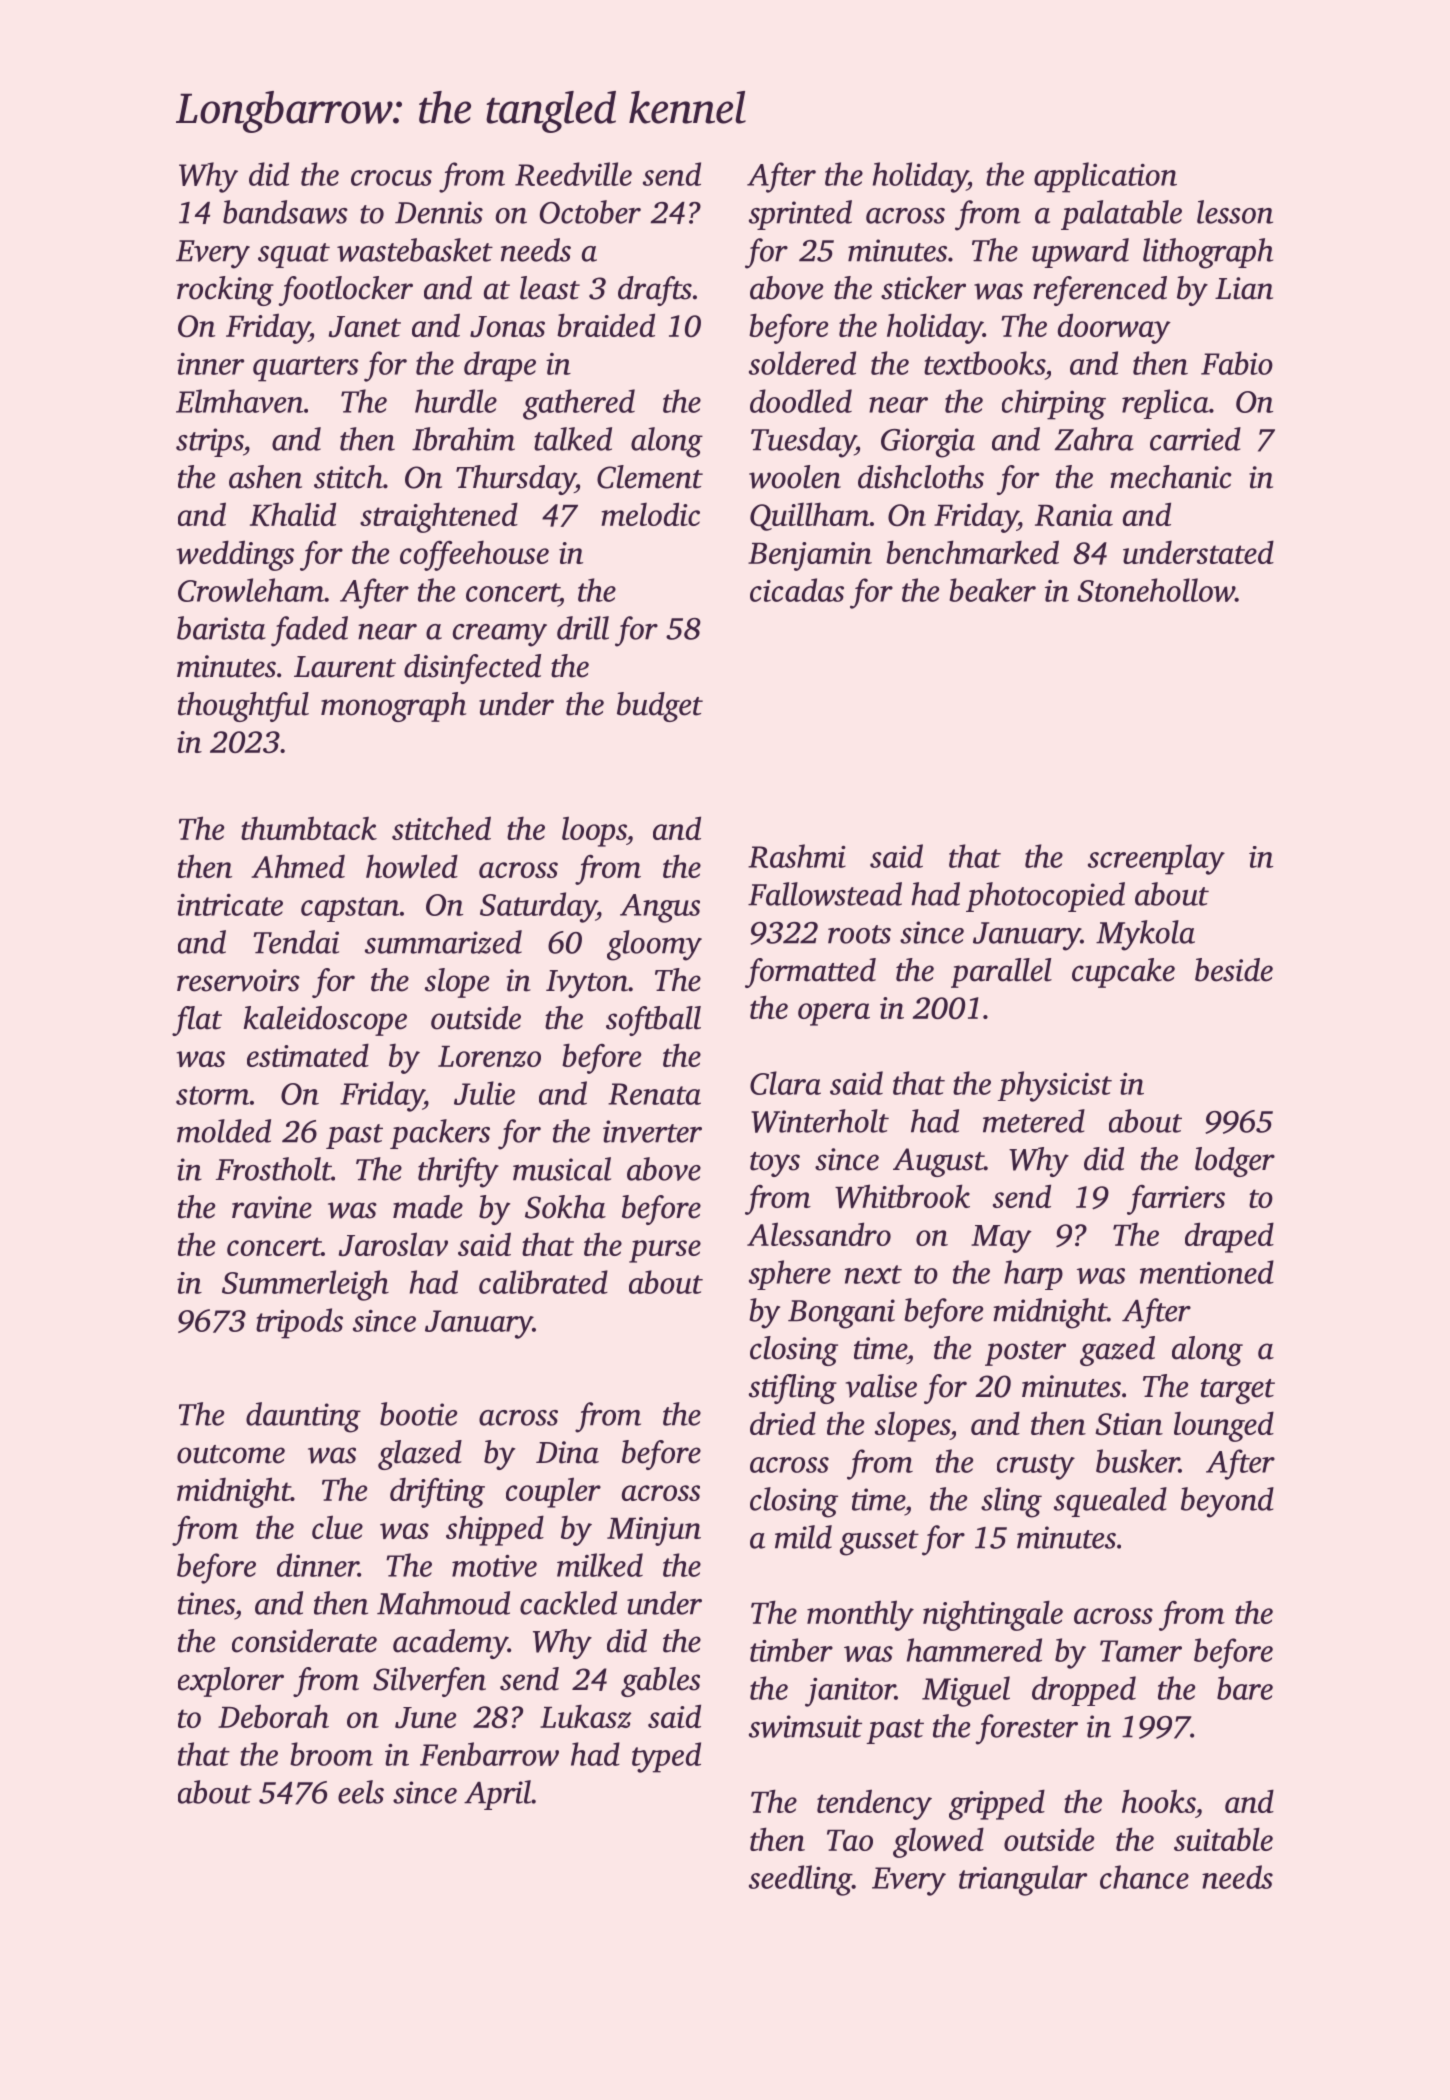  Describe the element at coordinates (1105, 177) in the image. I see `application` at that location.
